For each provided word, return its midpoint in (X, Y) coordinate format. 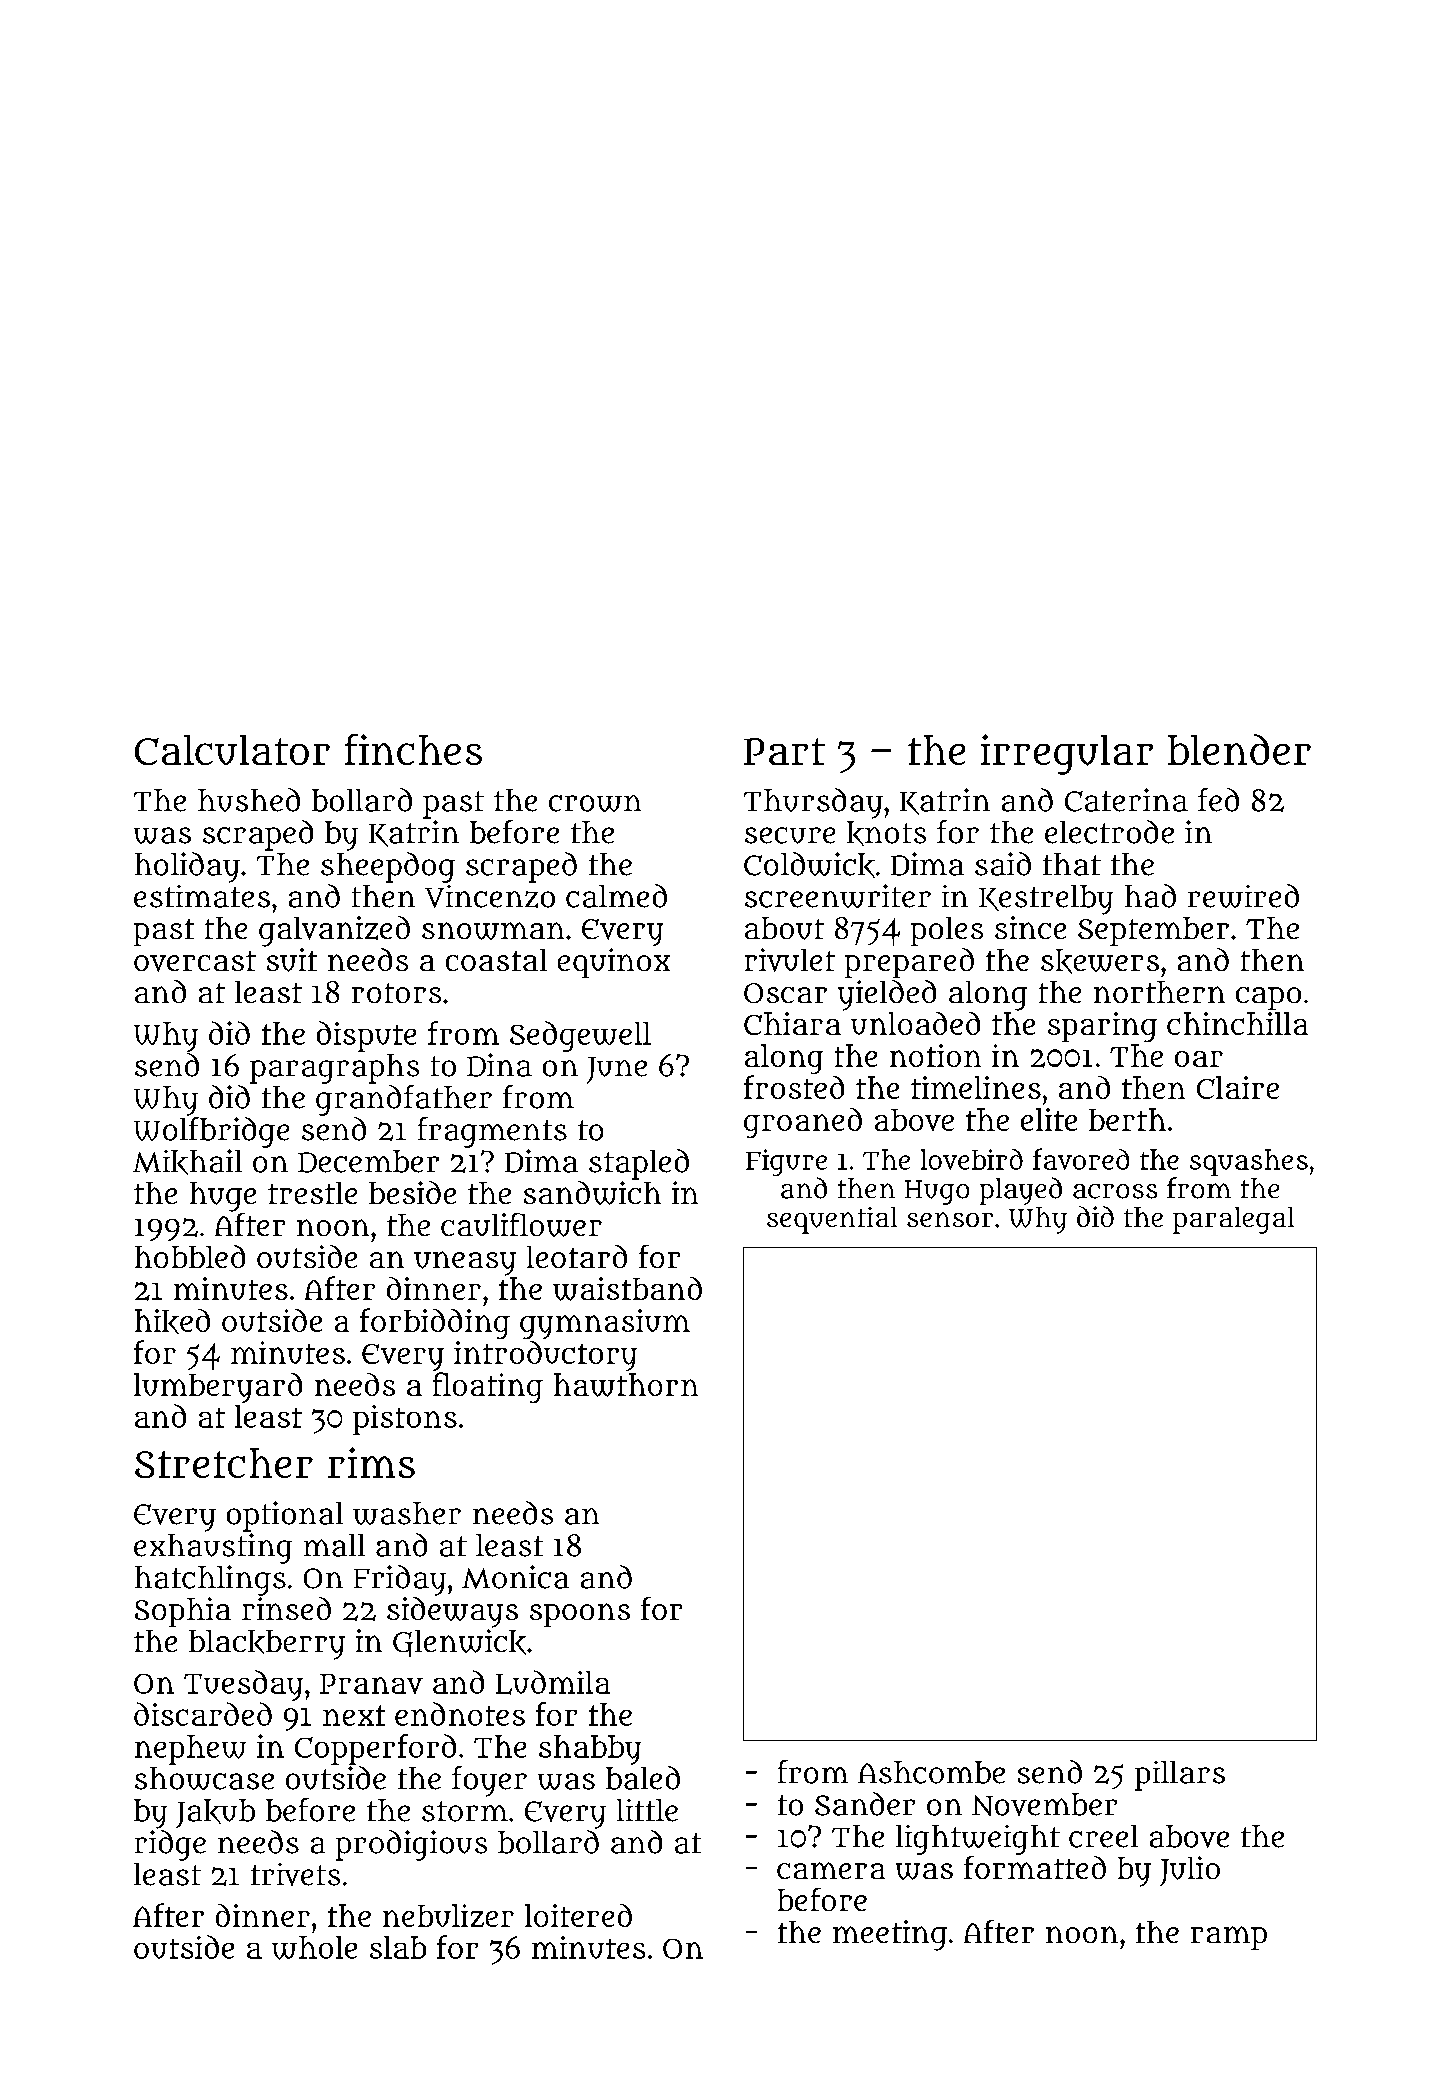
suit (292, 960)
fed (1218, 800)
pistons (405, 1420)
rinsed (286, 1608)
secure (790, 835)
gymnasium (605, 1324)
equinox (614, 963)
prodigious (411, 1845)
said (1003, 864)
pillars (1180, 1776)
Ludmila (553, 1682)
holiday (187, 867)
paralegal (1233, 1220)
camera (831, 1870)
